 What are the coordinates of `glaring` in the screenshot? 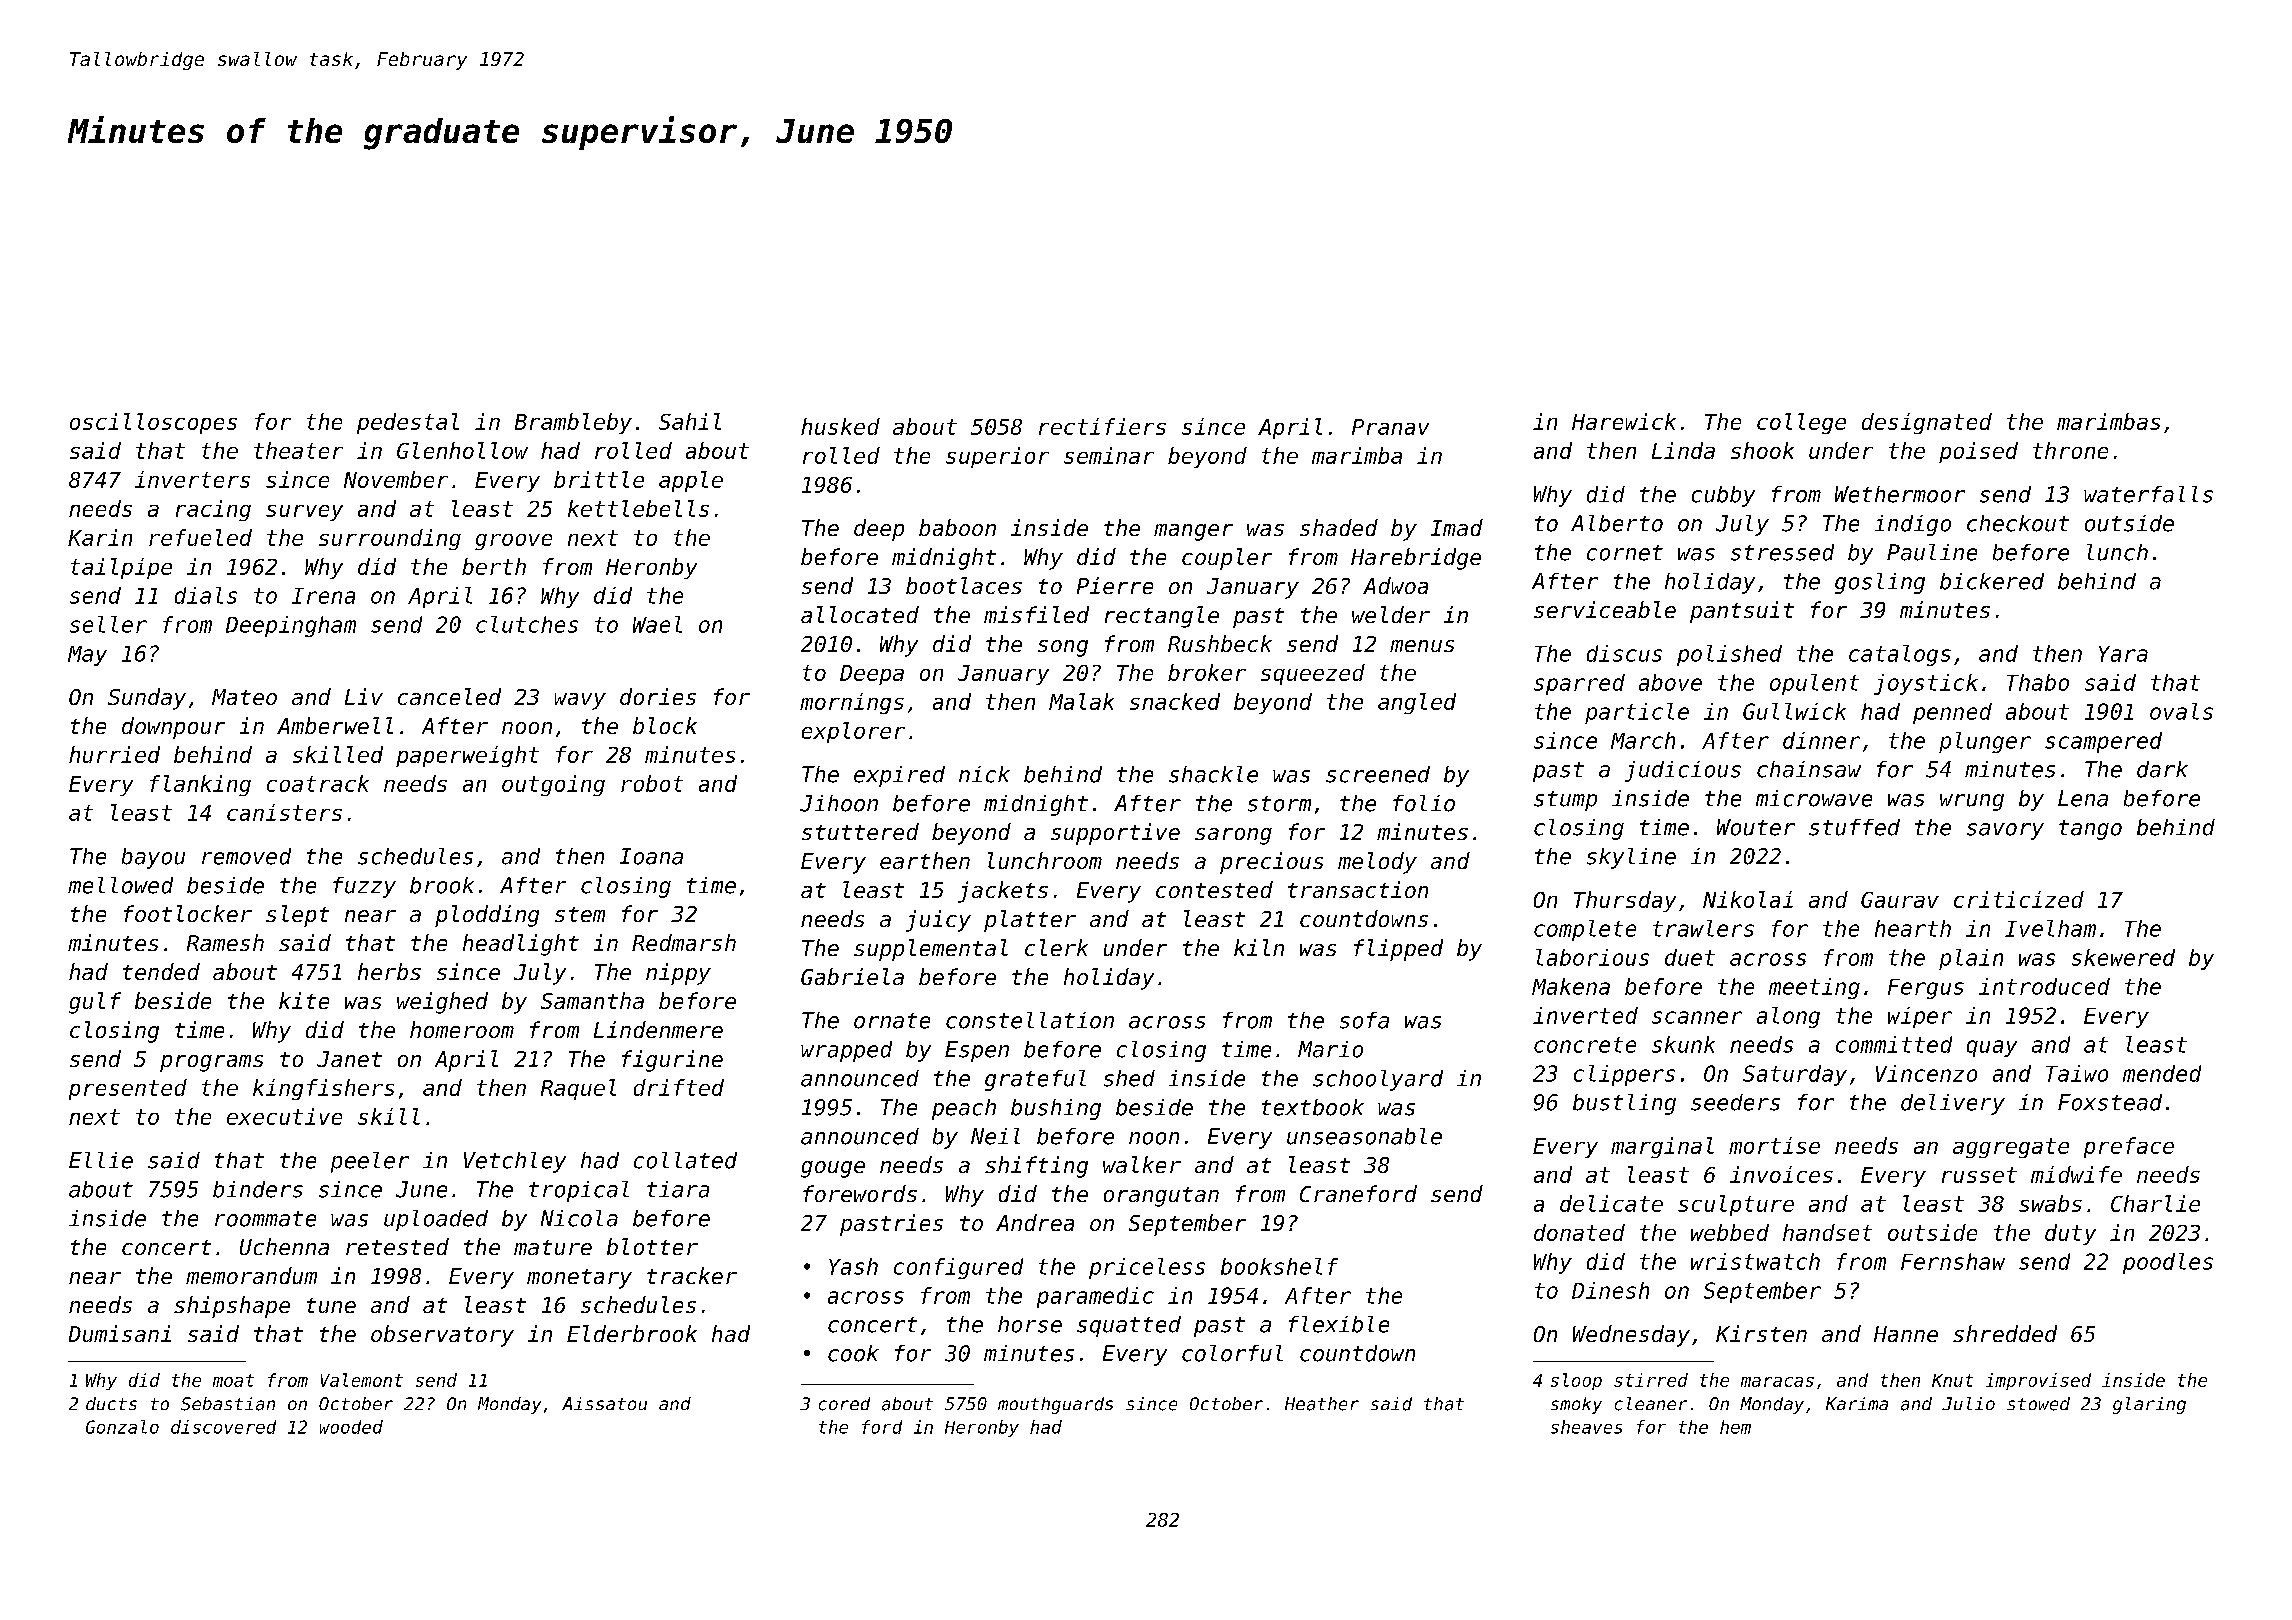 It's located at (2149, 1405).
